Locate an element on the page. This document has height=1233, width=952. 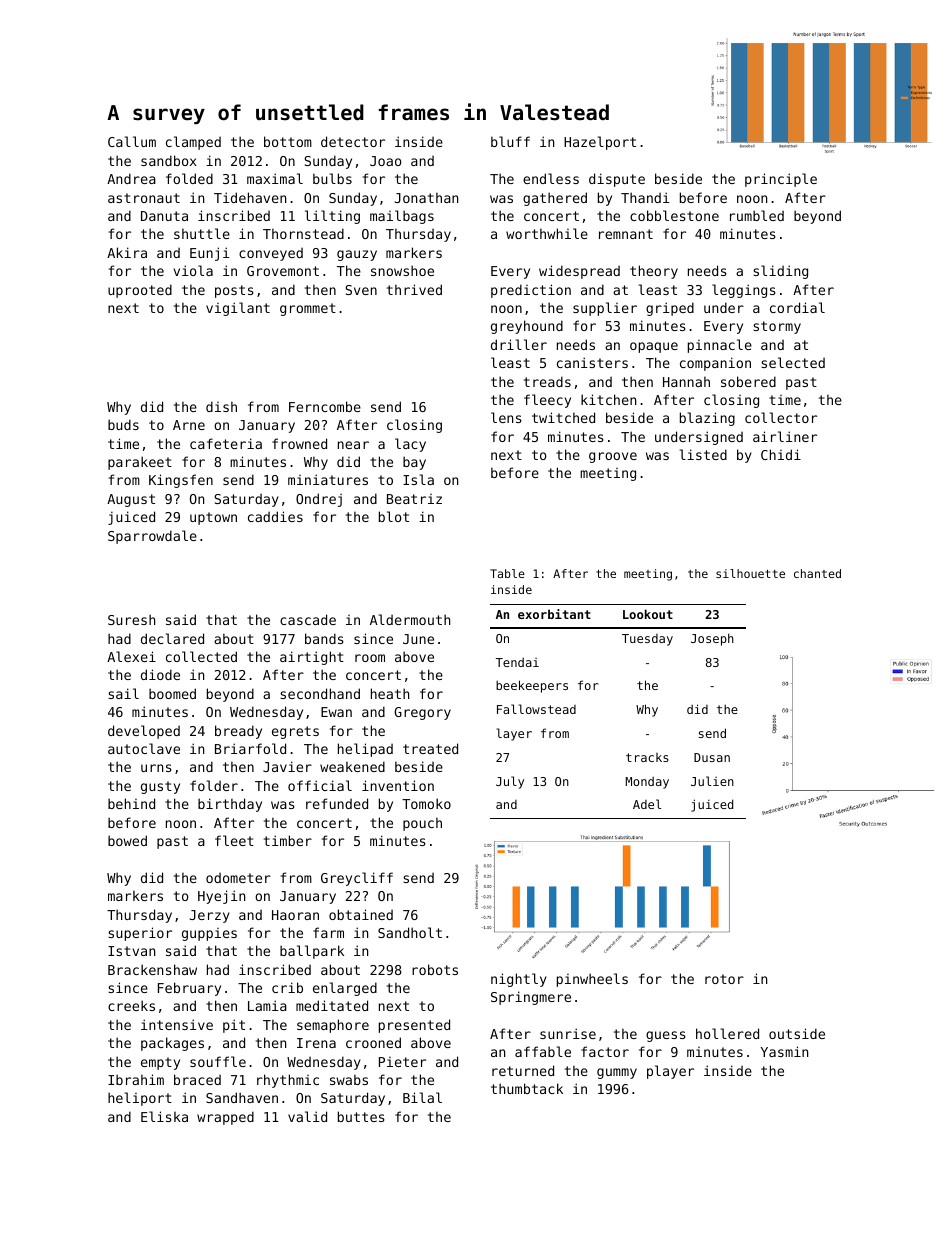
rotor is located at coordinates (724, 979).
